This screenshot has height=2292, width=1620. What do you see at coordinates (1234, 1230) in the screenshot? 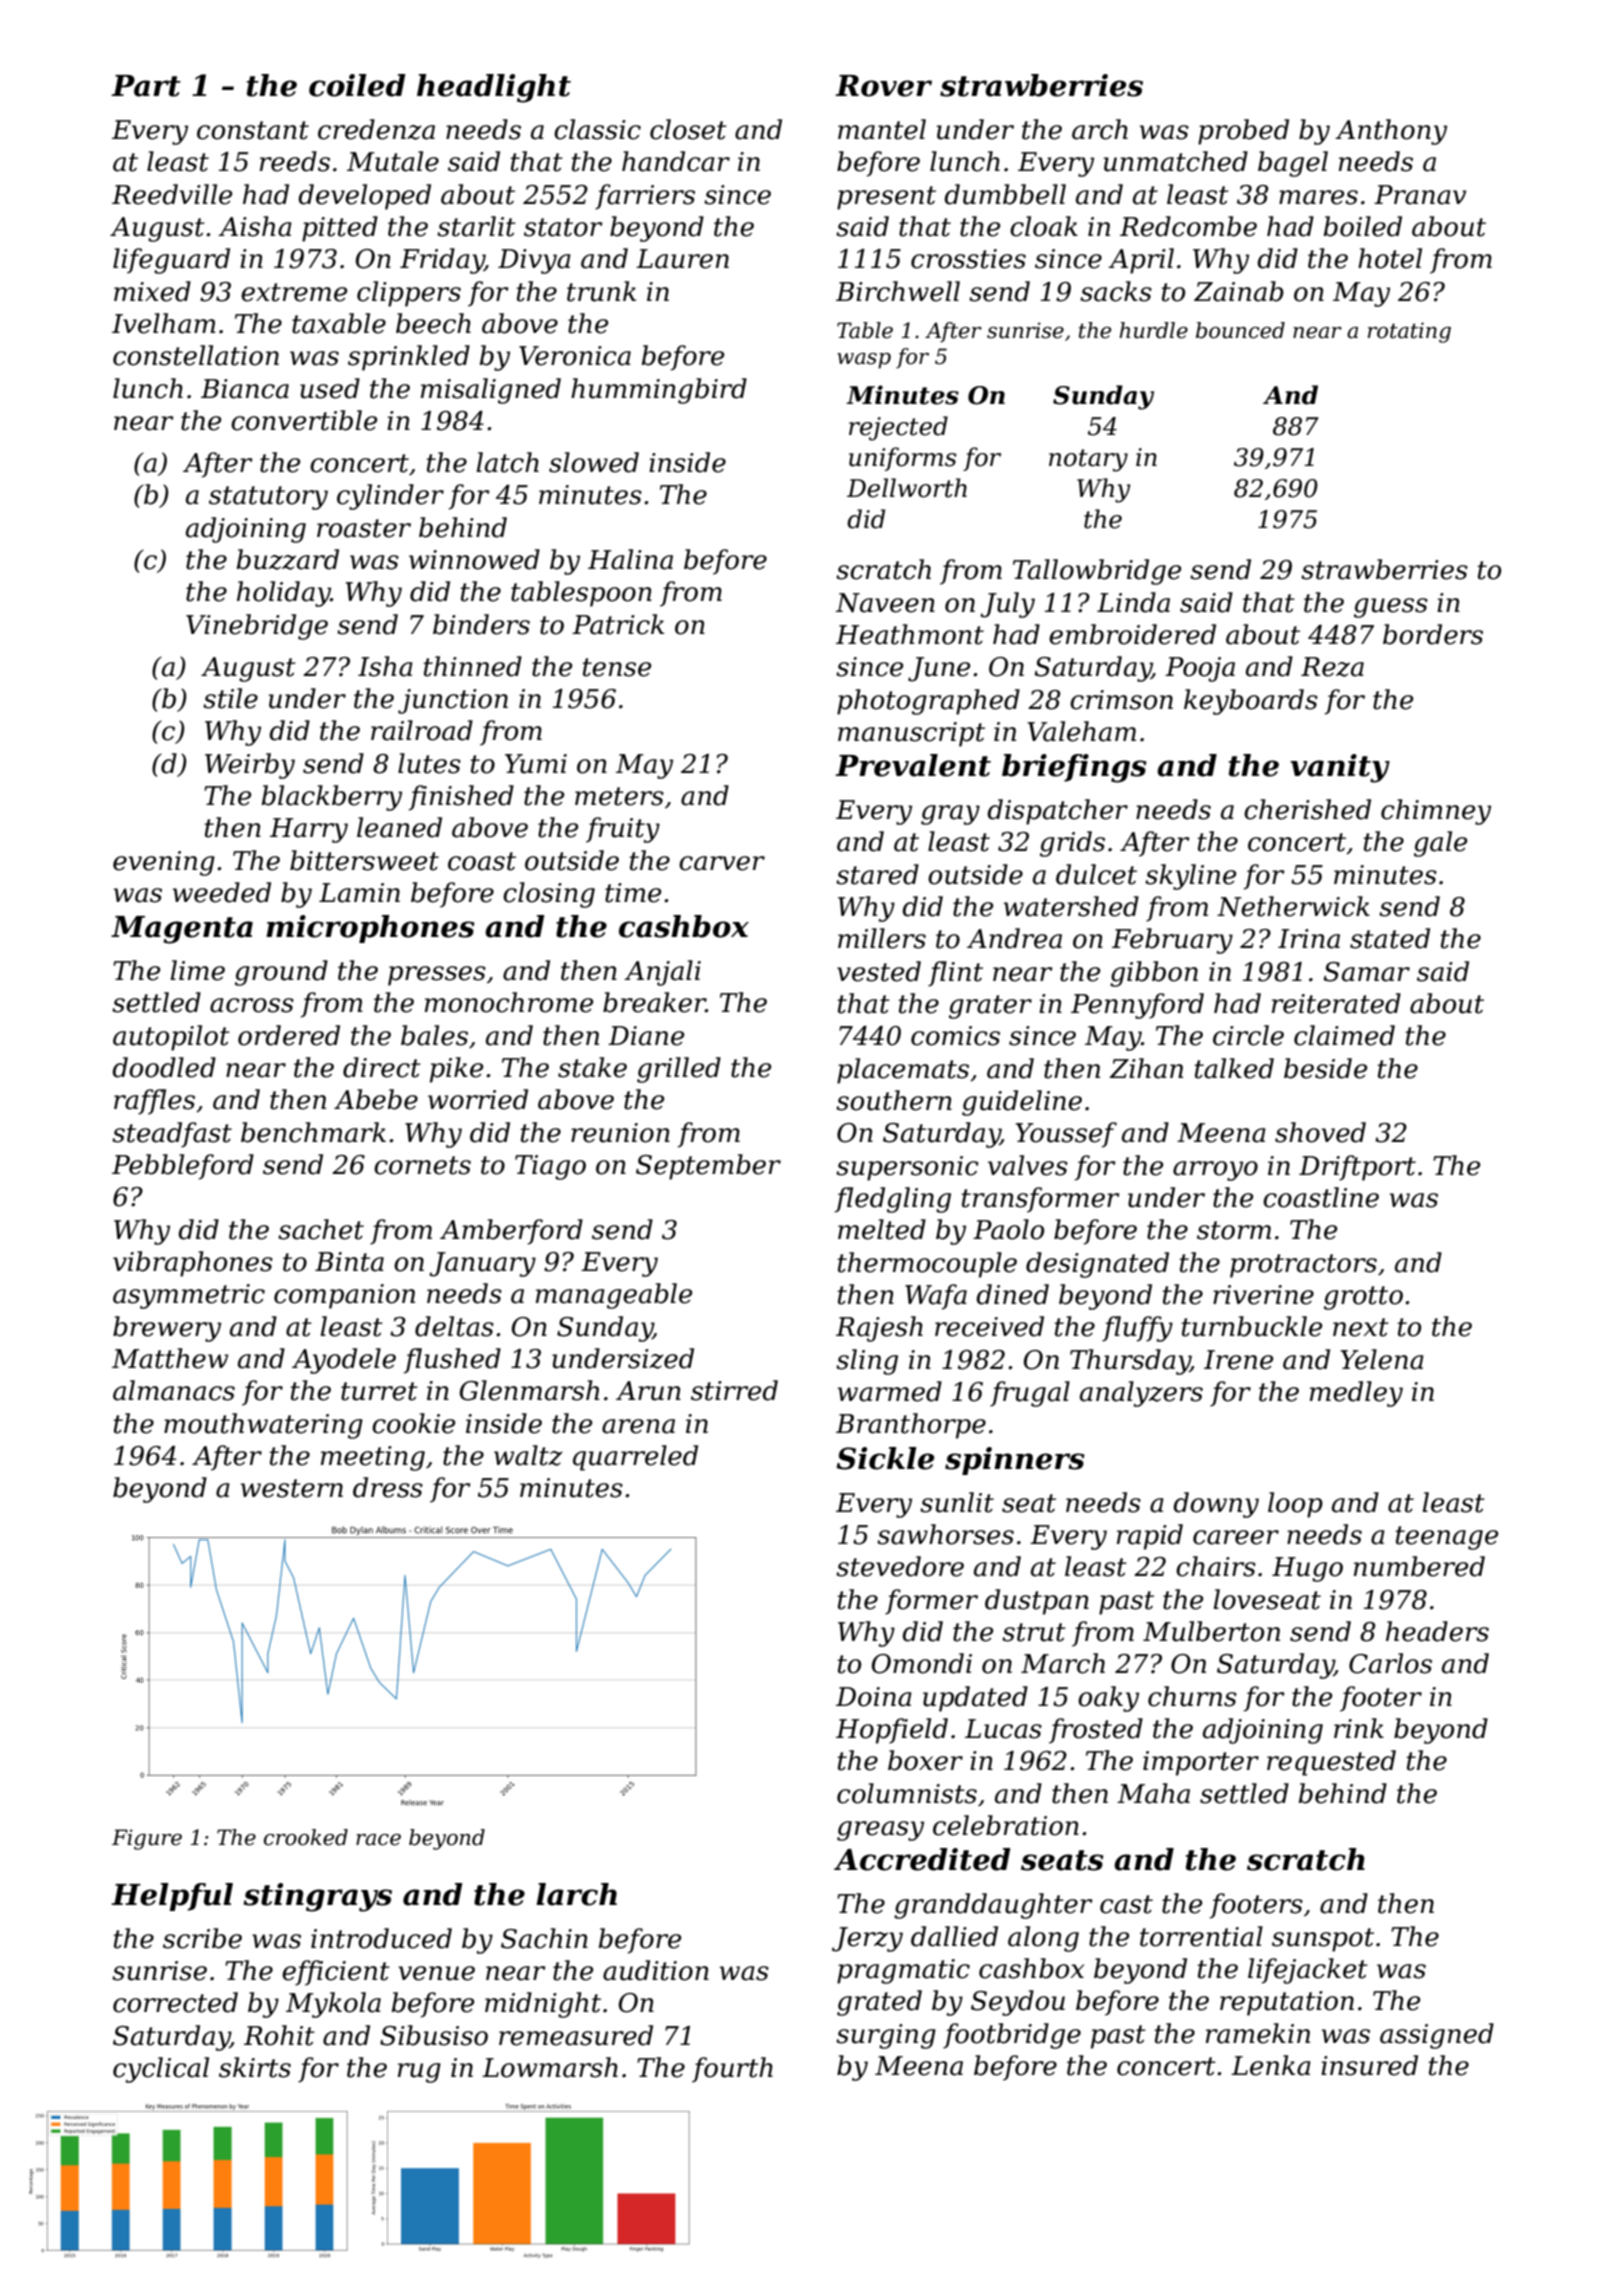
I see `storm` at bounding box center [1234, 1230].
